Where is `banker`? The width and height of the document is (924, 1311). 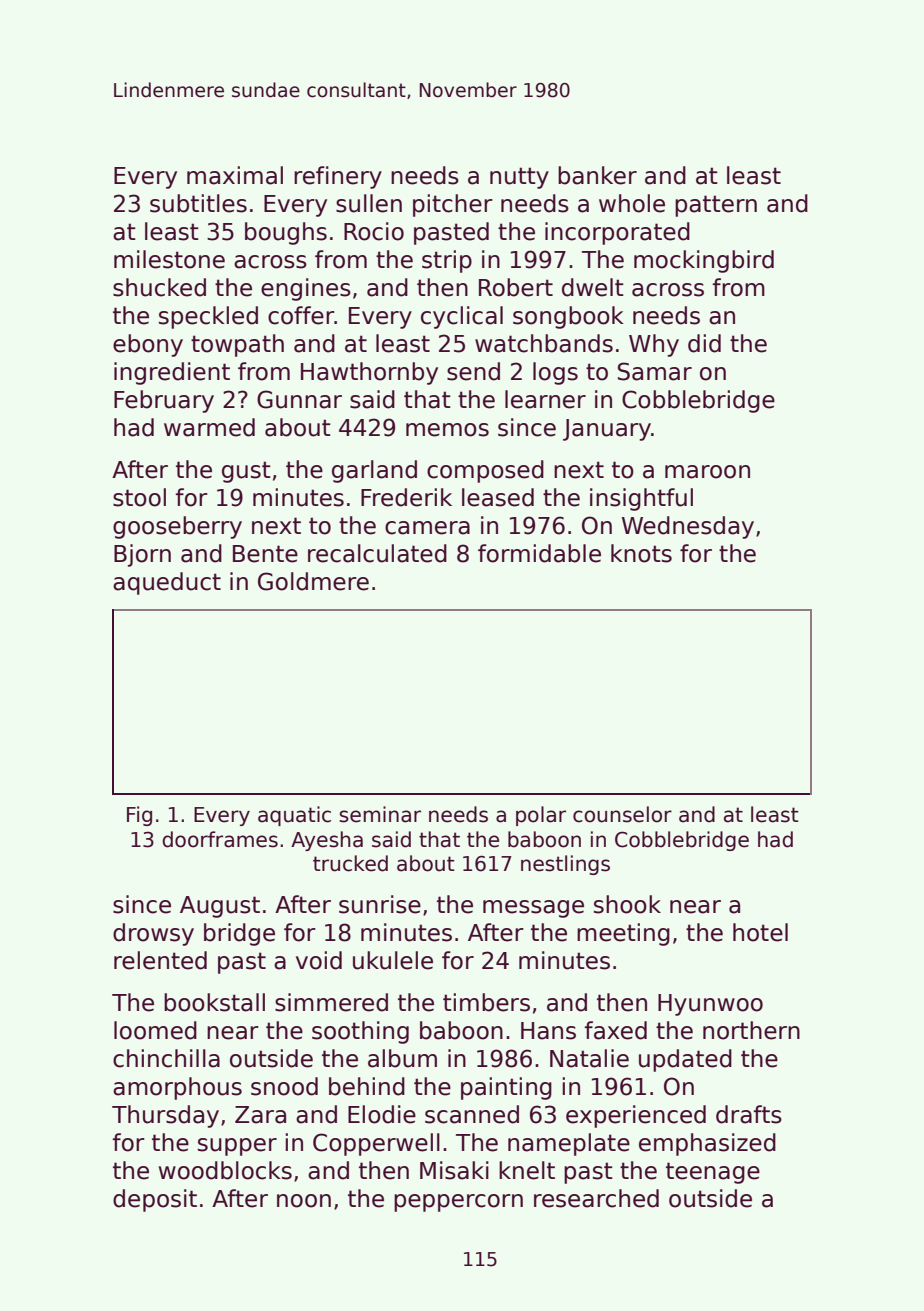 banker is located at coordinates (597, 175).
